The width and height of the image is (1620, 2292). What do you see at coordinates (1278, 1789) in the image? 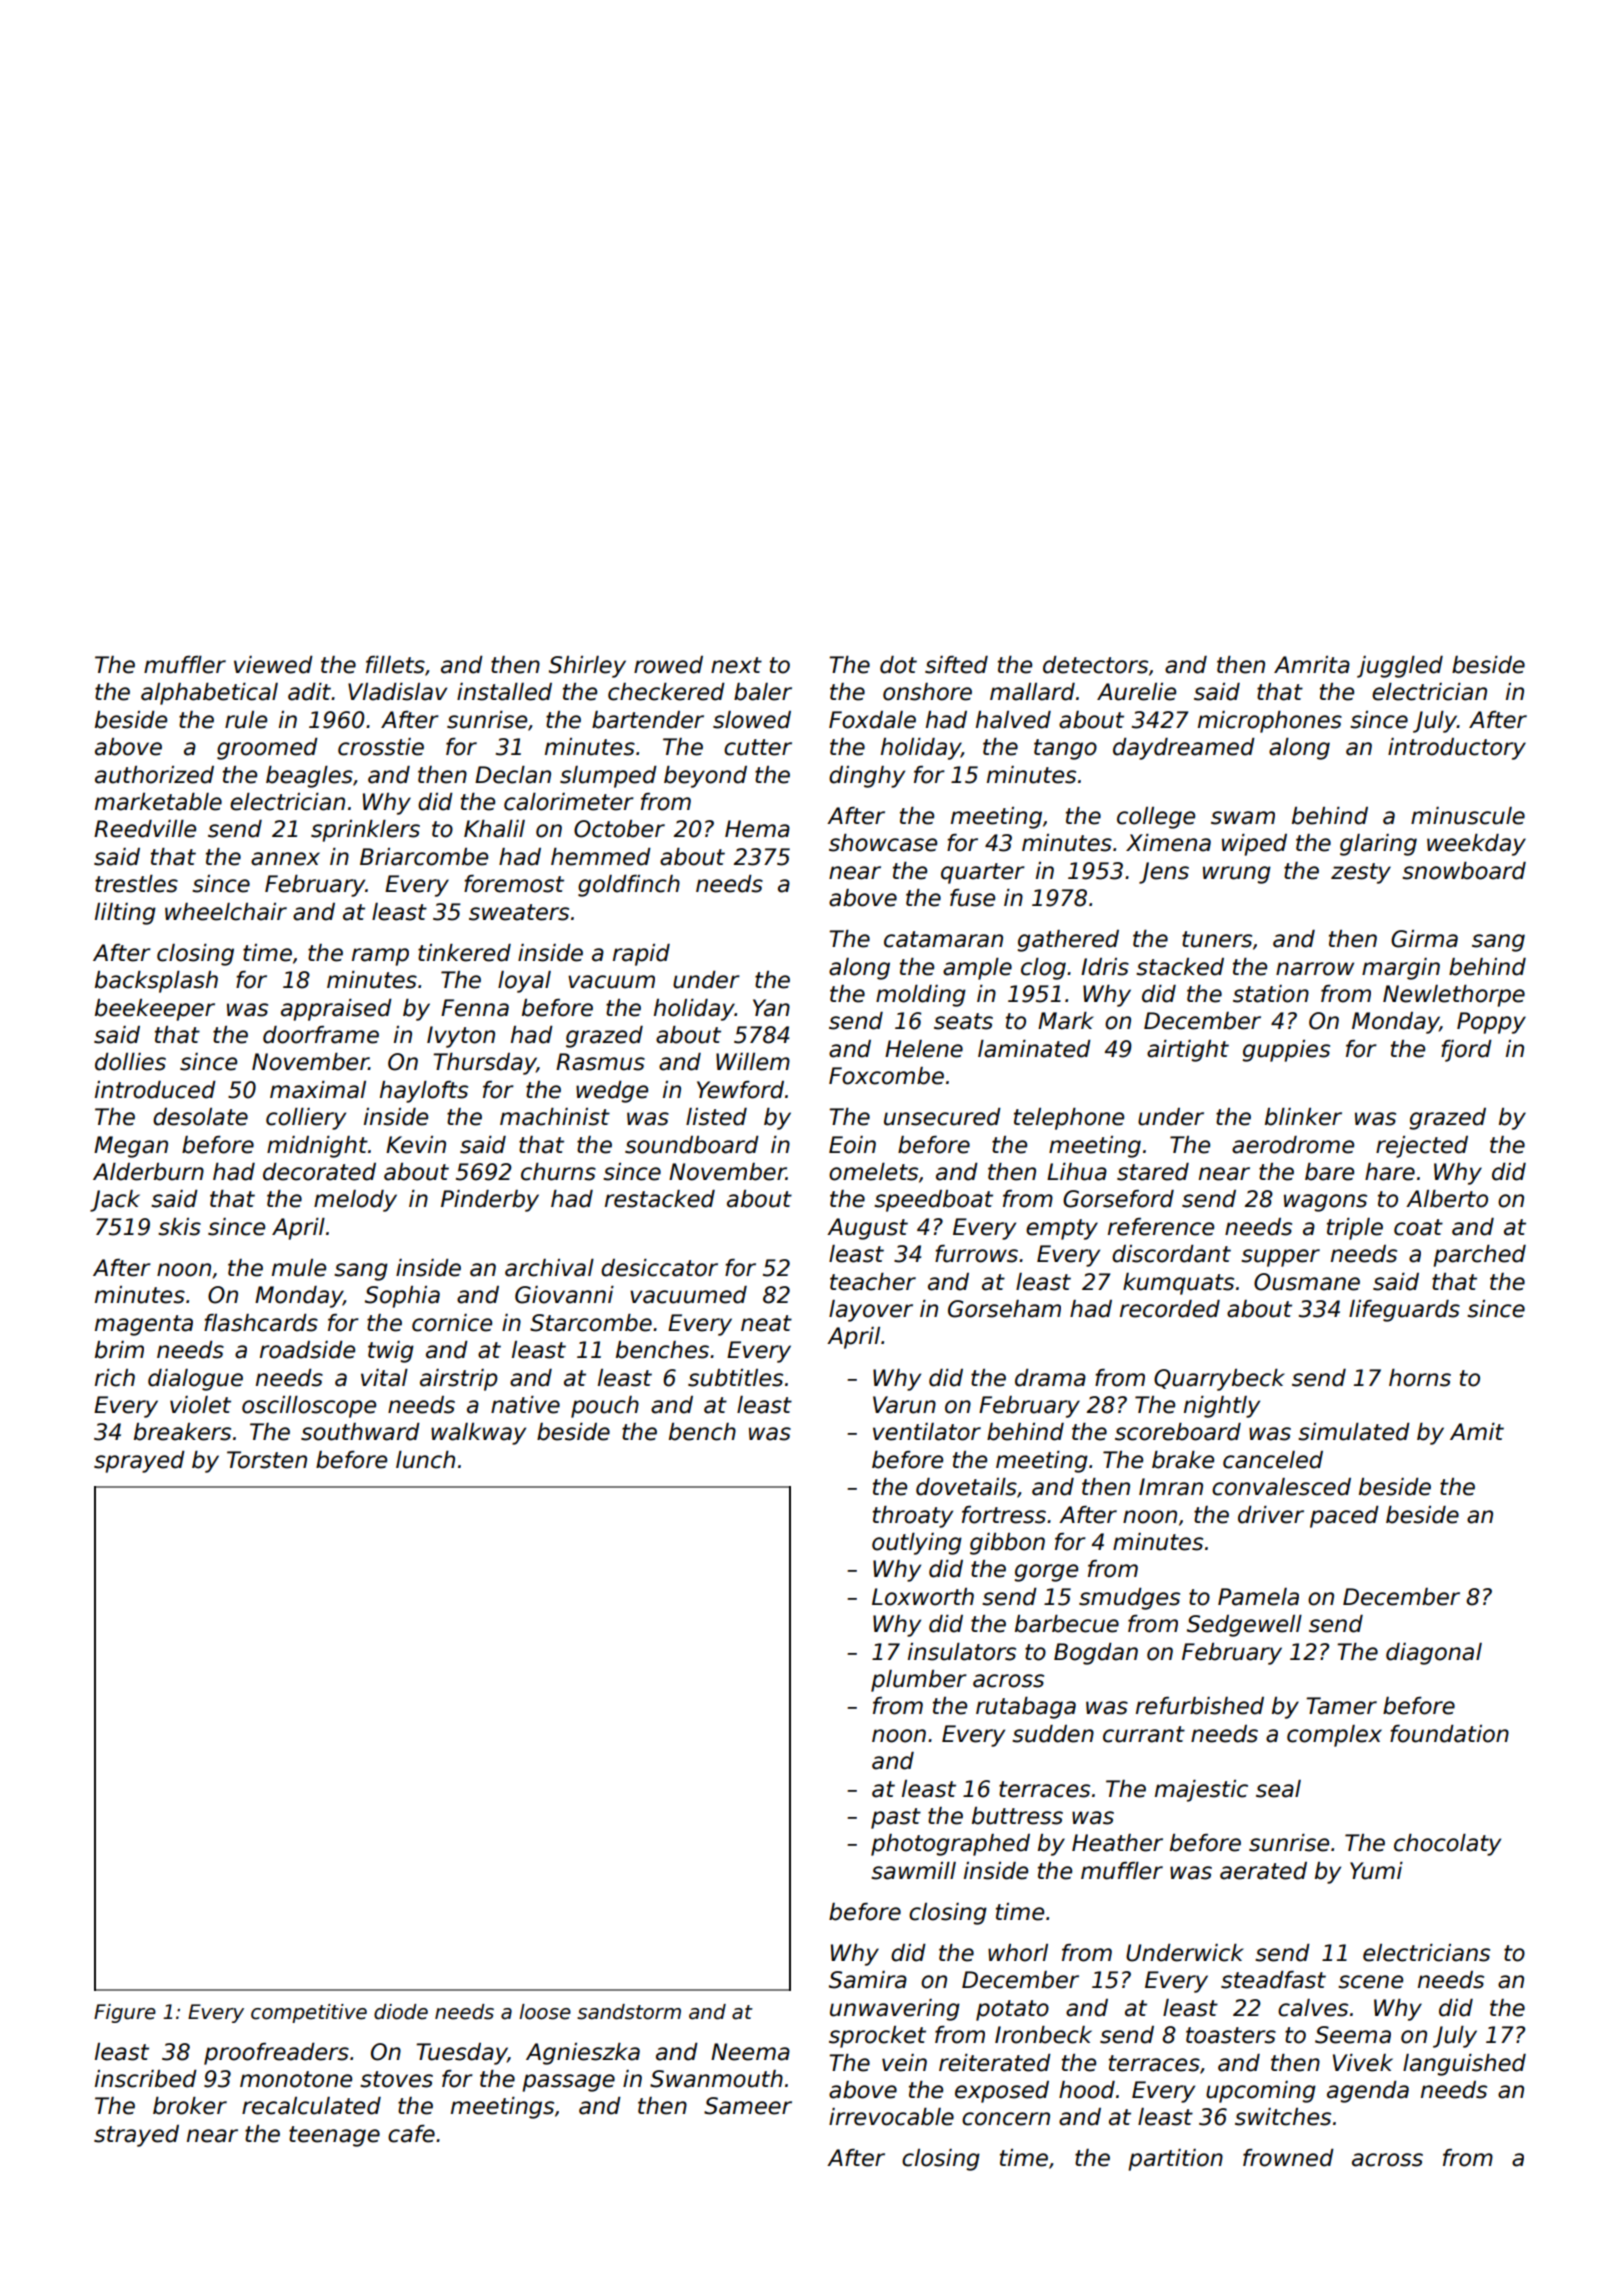
I see `seal` at bounding box center [1278, 1789].
